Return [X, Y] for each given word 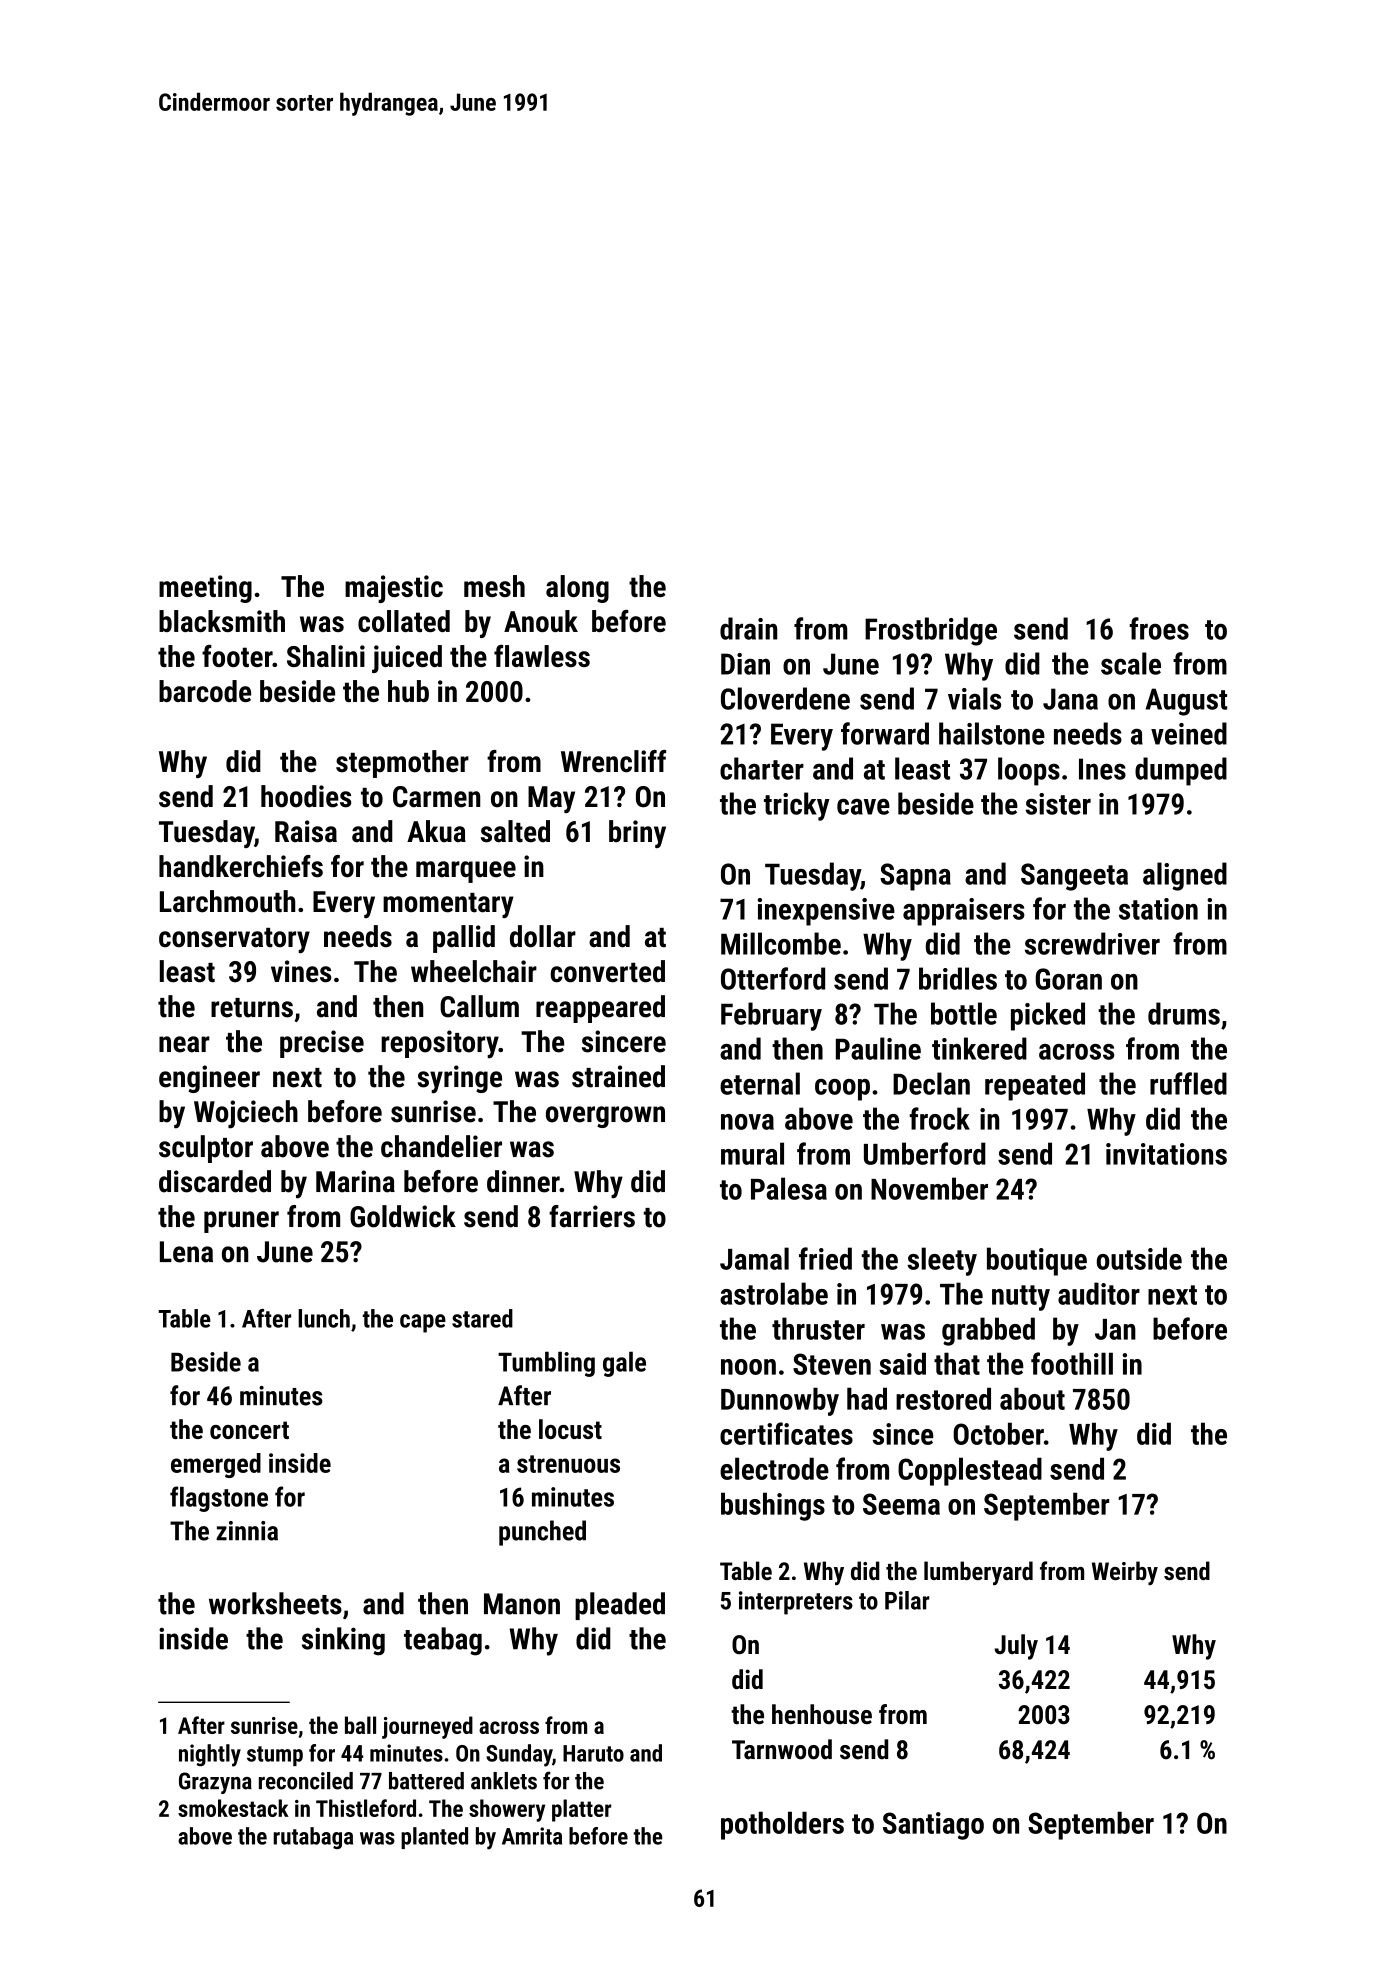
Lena [186, 1252]
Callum [479, 1006]
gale [624, 1364]
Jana [1070, 699]
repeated [1035, 1086]
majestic [394, 589]
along [577, 589]
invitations [1166, 1154]
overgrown [605, 1117]
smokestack [233, 1808]
